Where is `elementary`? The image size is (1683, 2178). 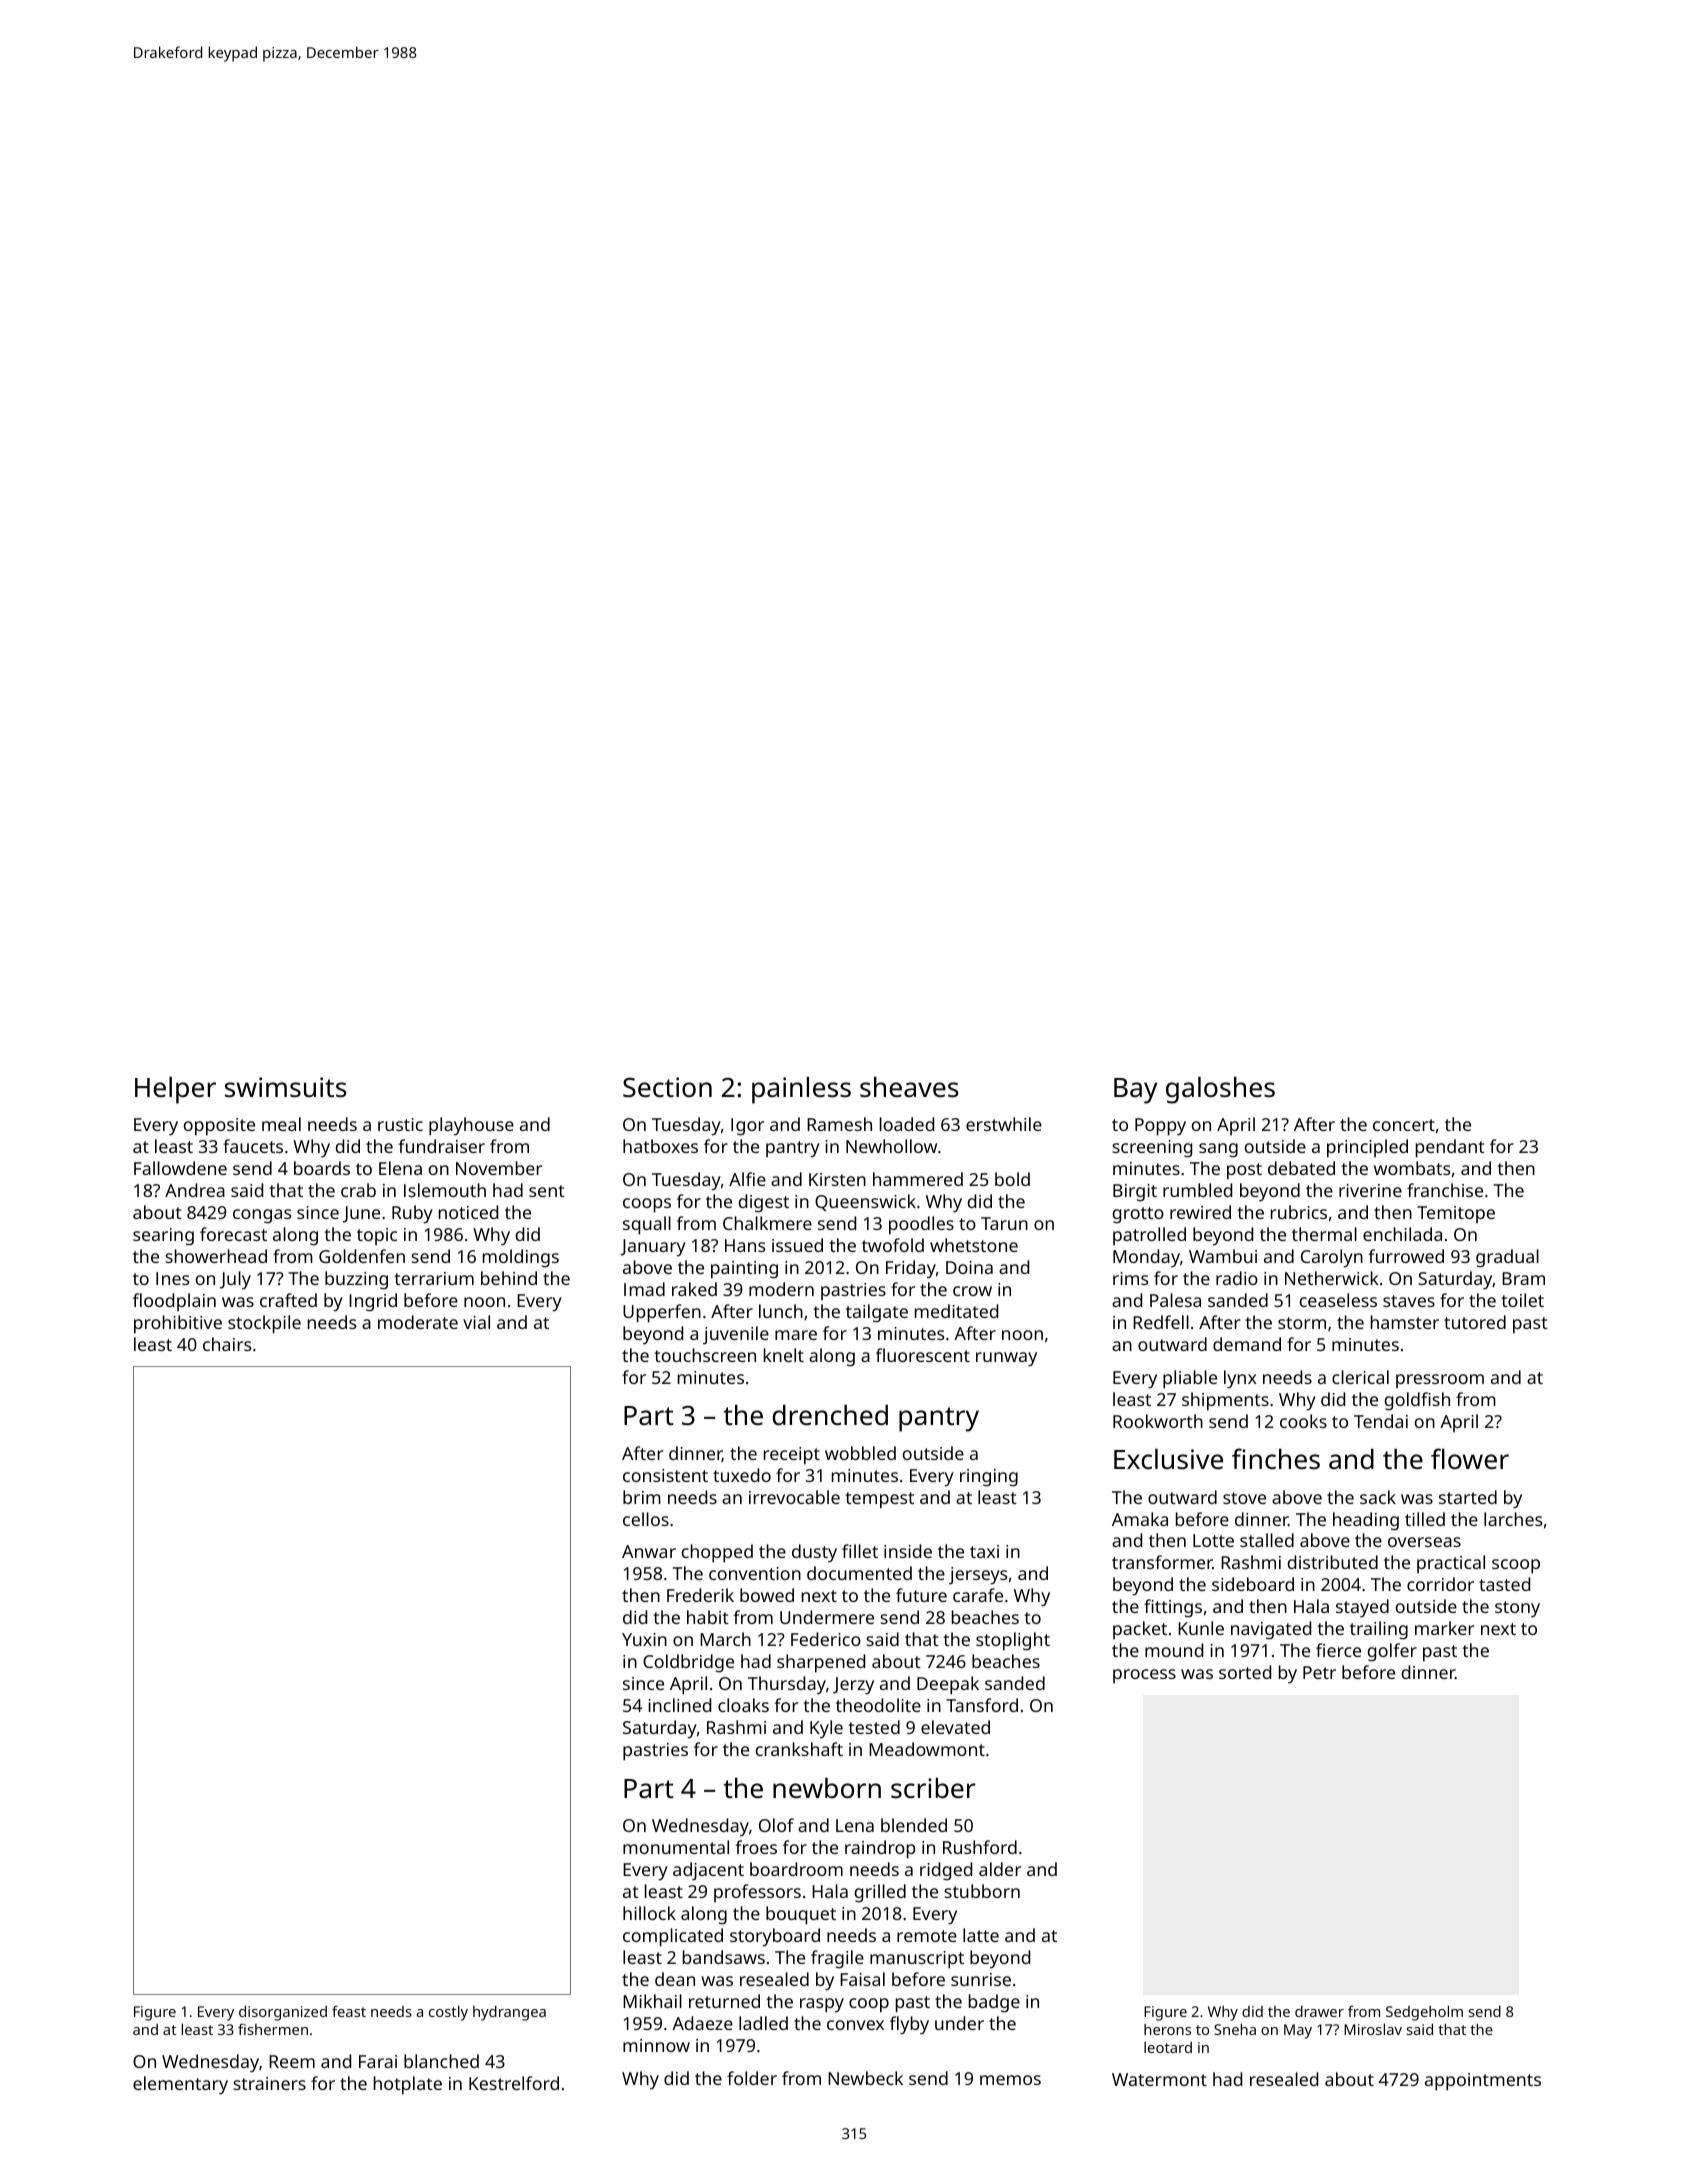
elementary is located at coordinates (180, 2085).
